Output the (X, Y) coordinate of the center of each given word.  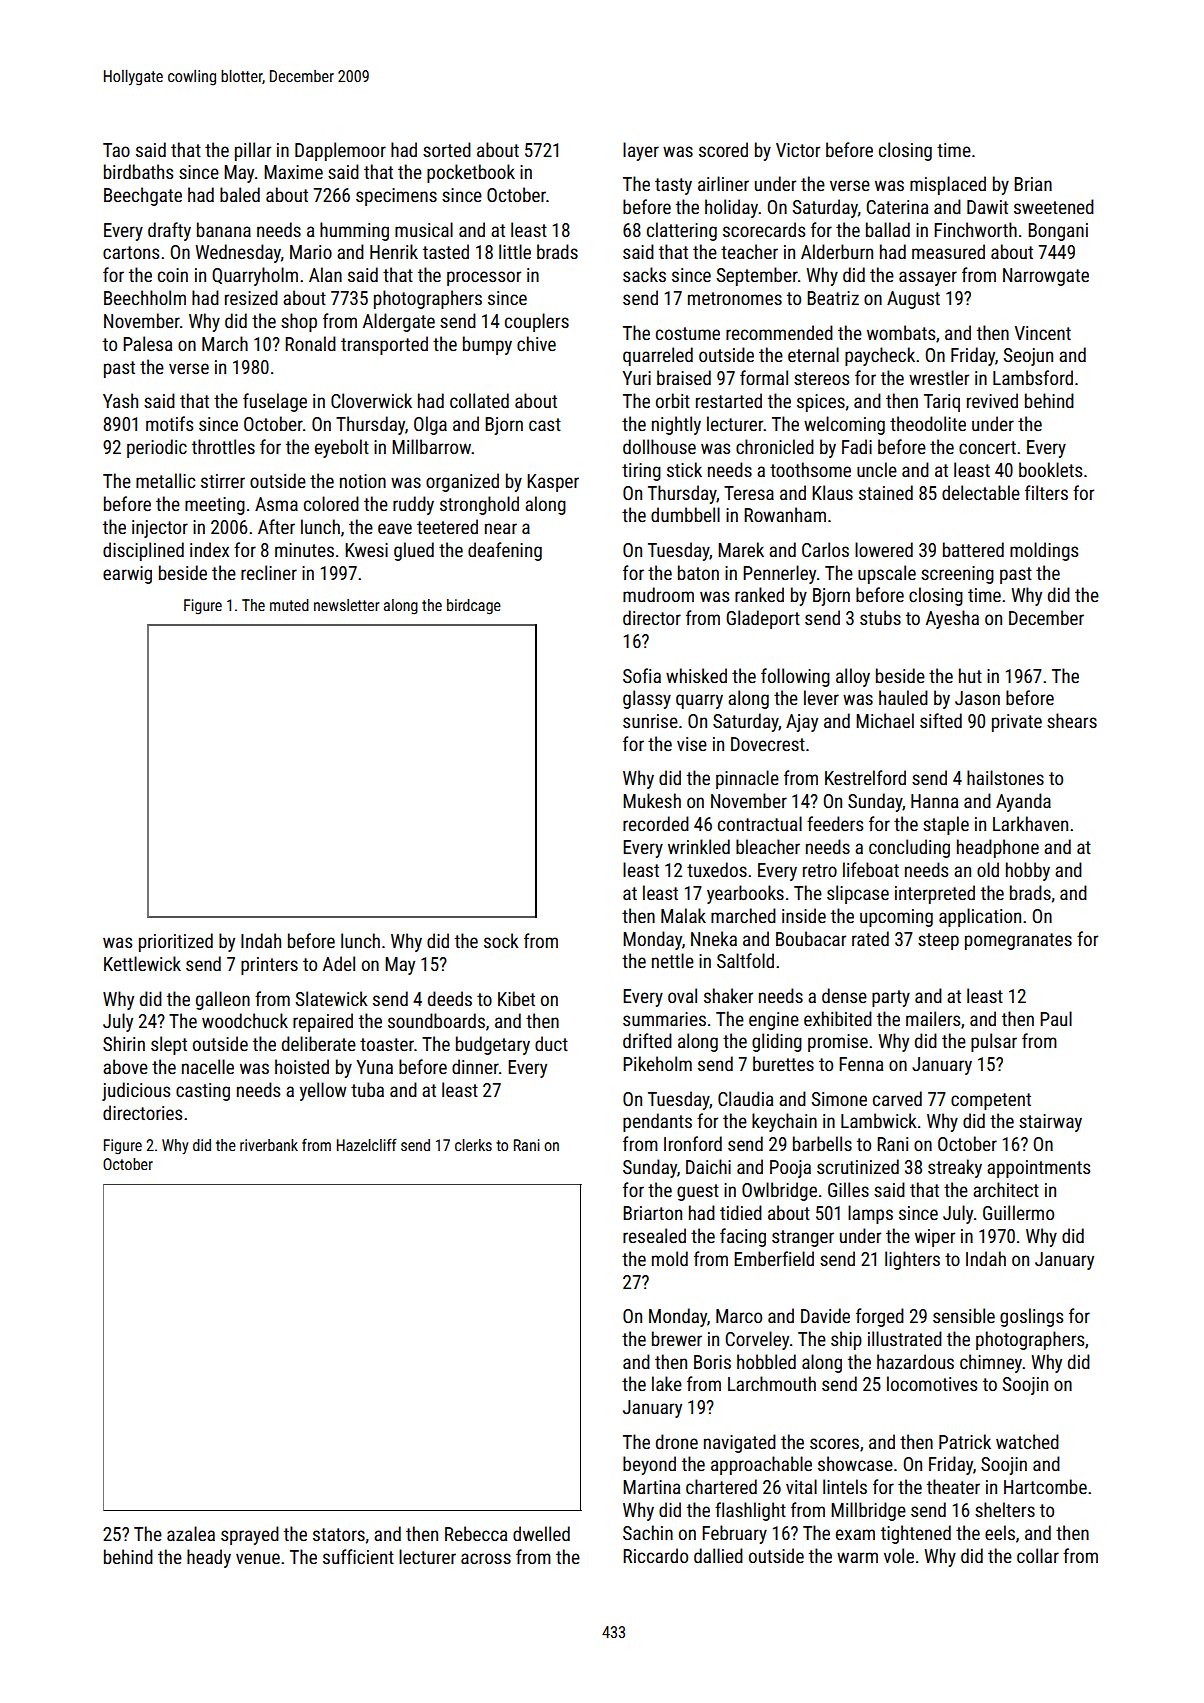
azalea (191, 1533)
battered (973, 549)
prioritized (176, 942)
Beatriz (833, 298)
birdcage (474, 607)
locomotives (932, 1383)
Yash (120, 400)
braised (684, 377)
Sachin (648, 1532)
